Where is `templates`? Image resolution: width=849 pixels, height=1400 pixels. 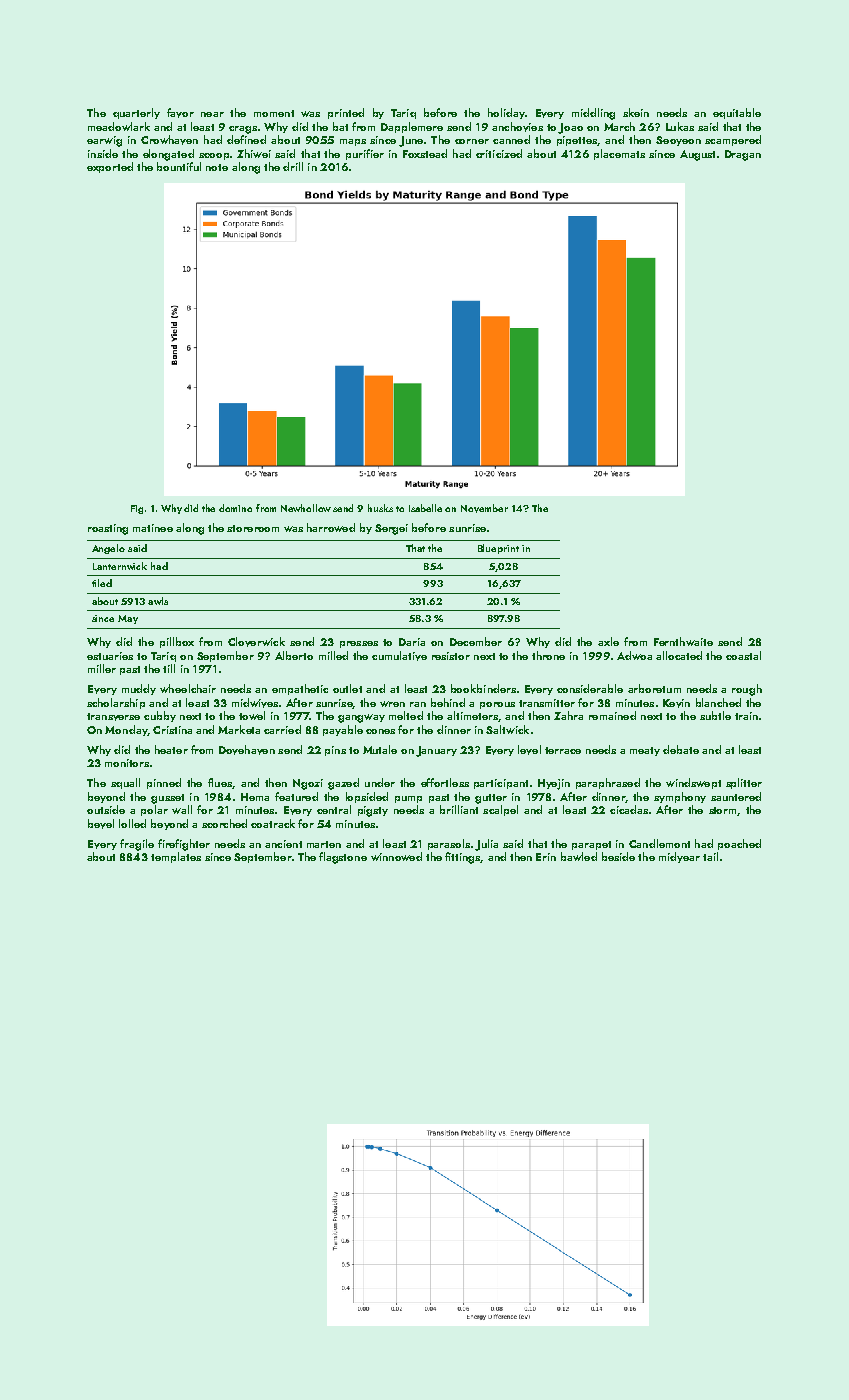
templates is located at coordinates (176, 857).
